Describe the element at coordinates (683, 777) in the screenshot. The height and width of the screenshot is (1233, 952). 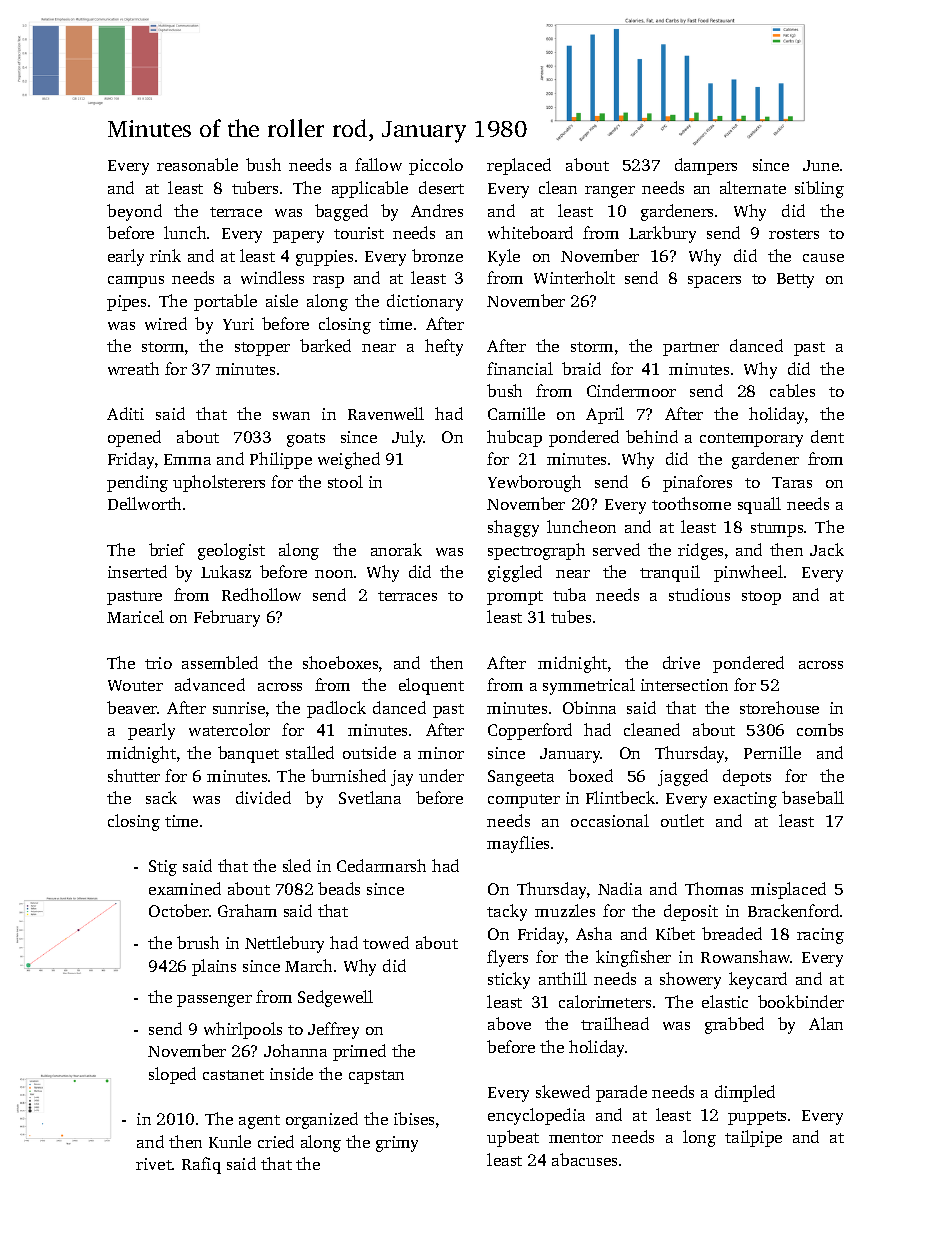
I see `jagged` at that location.
